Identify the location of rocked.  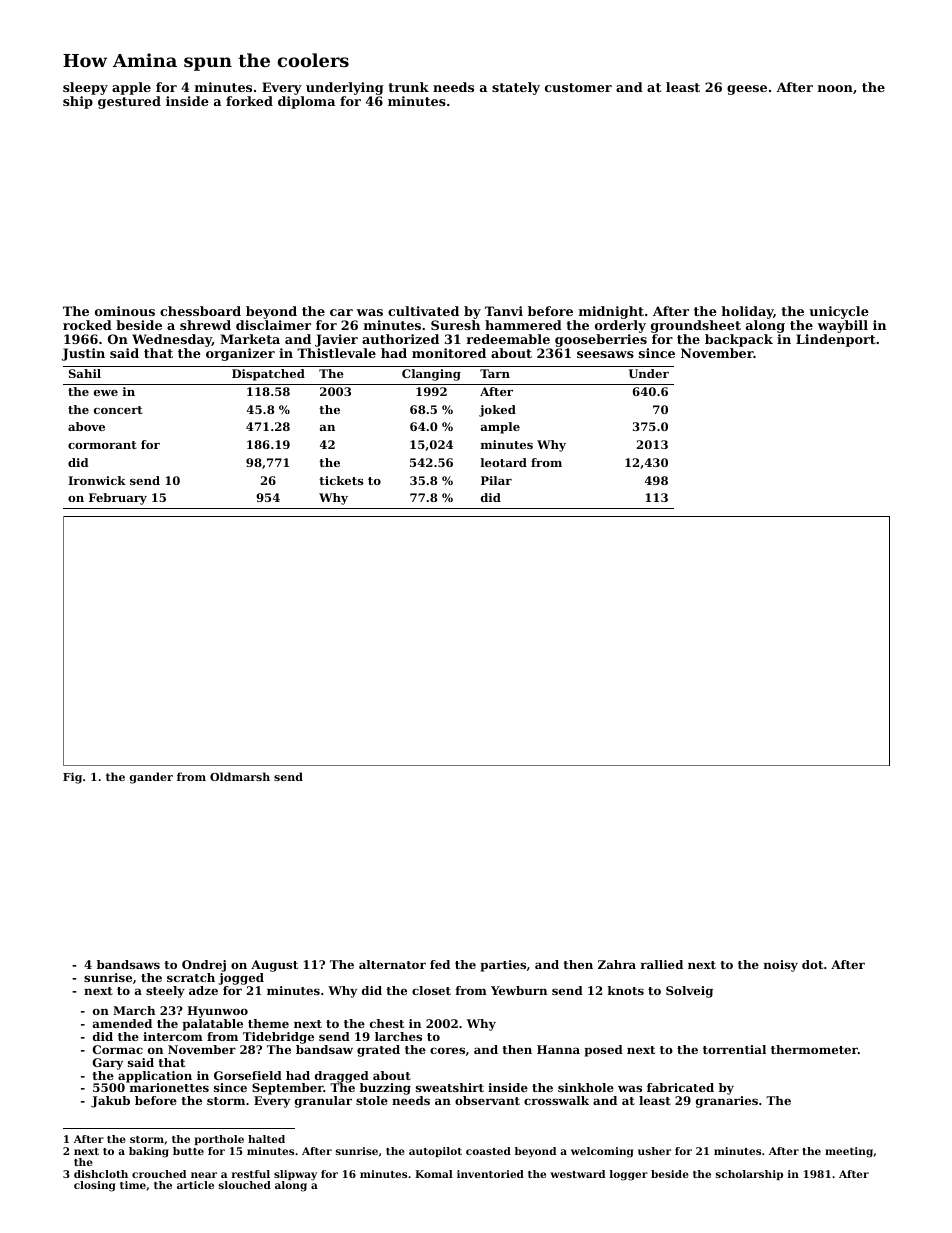
(87, 325).
